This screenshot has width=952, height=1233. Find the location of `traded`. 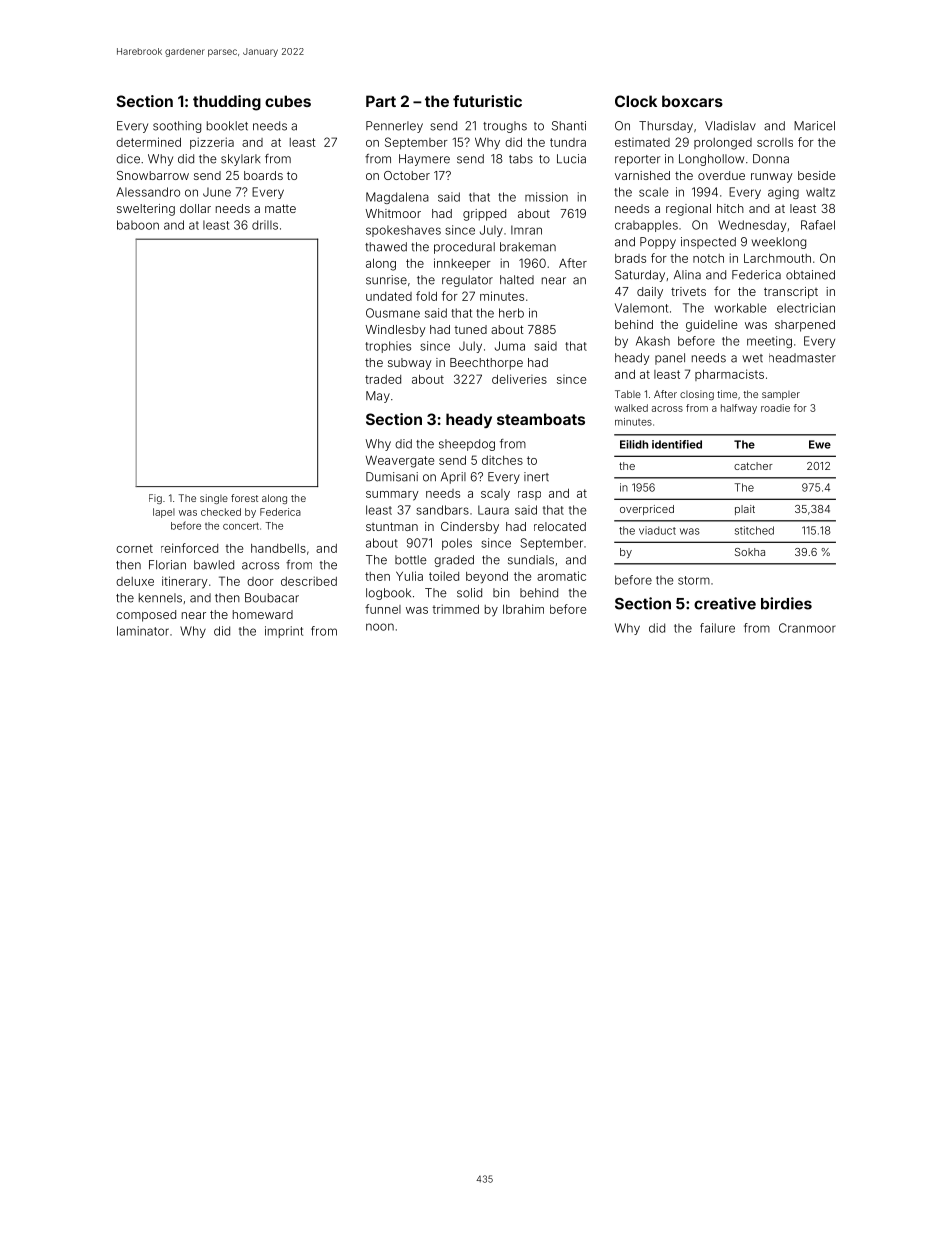

traded is located at coordinates (383, 379).
